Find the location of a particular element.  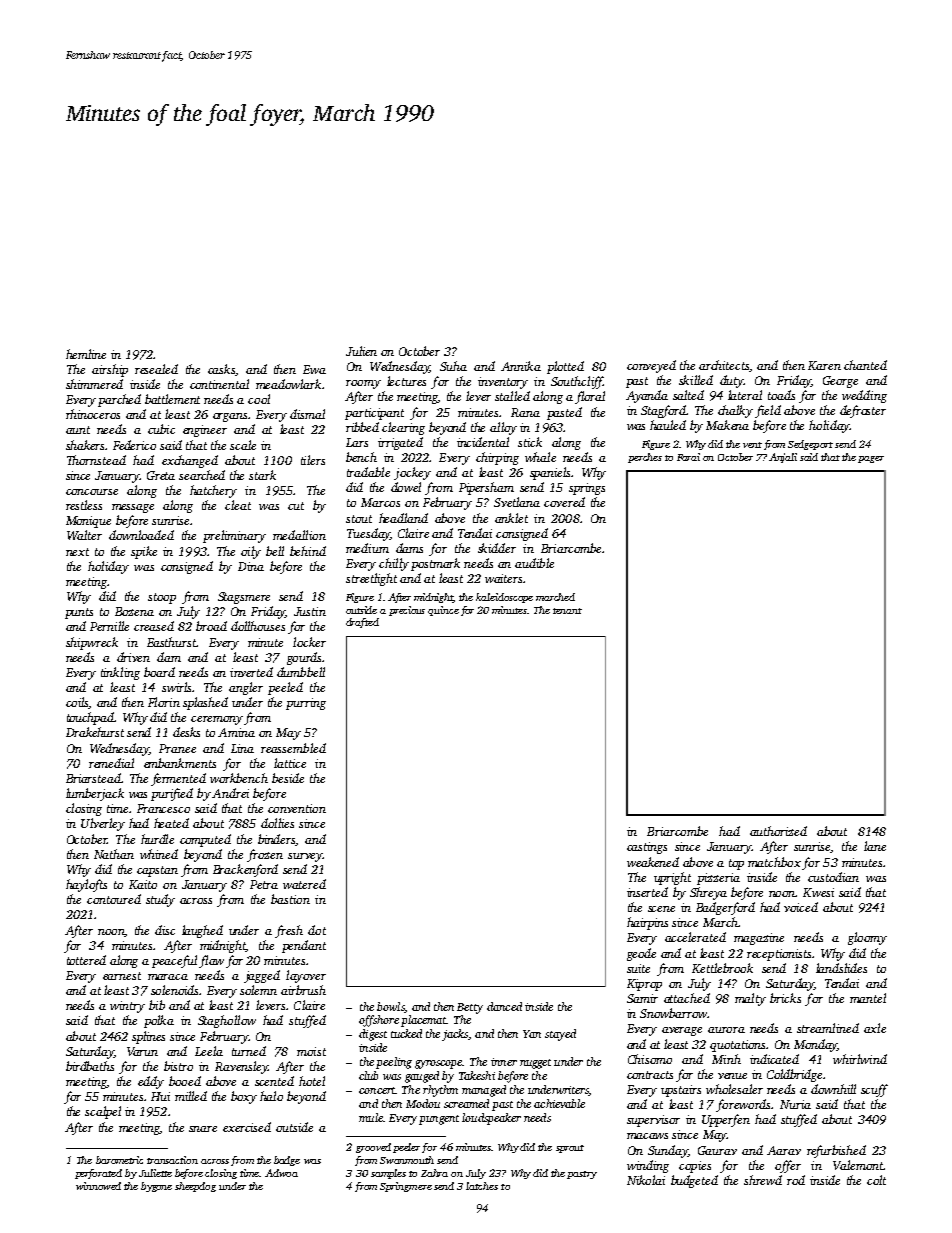

hemline is located at coordinates (86, 354).
